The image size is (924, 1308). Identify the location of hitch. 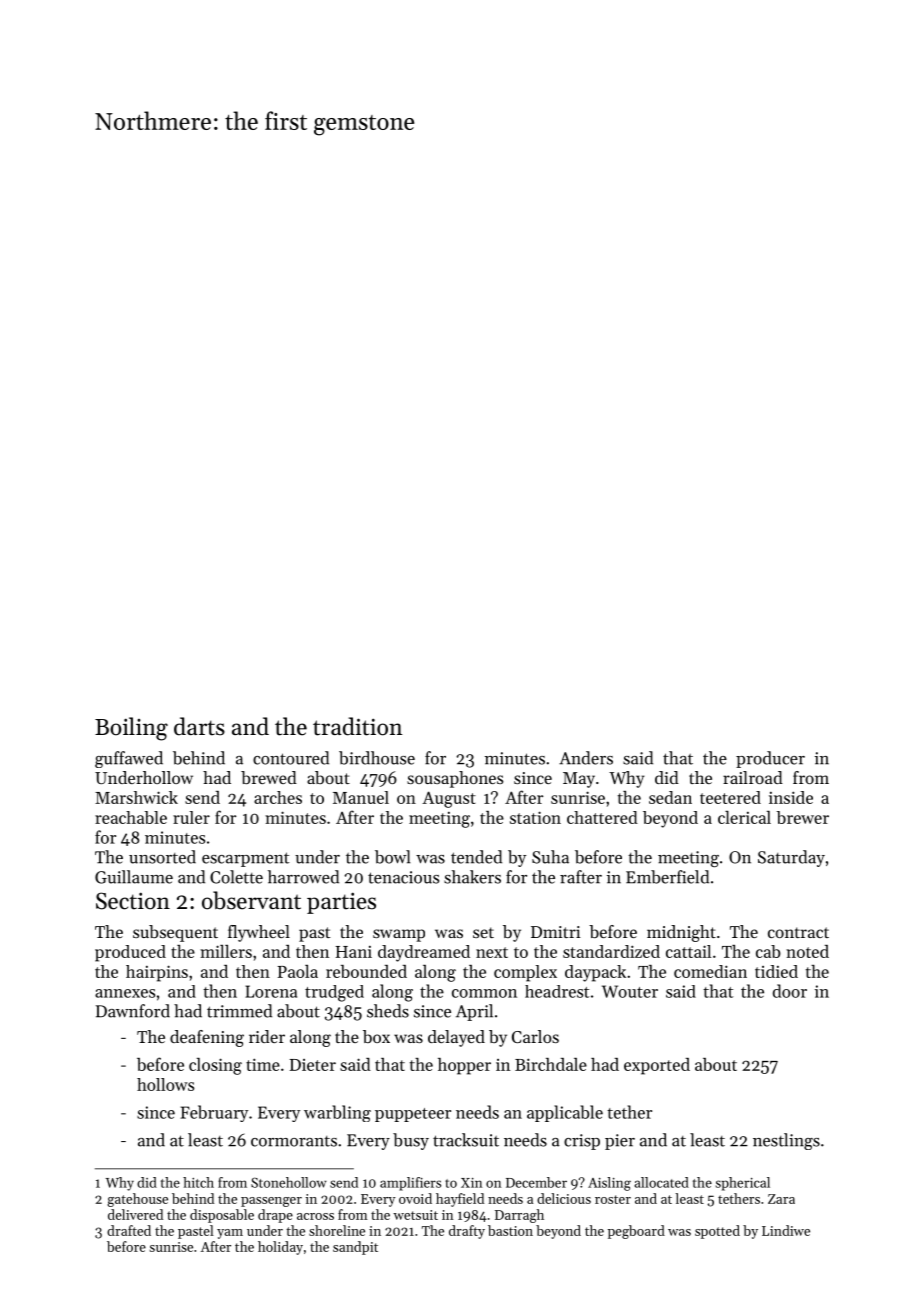
(198, 1182).
